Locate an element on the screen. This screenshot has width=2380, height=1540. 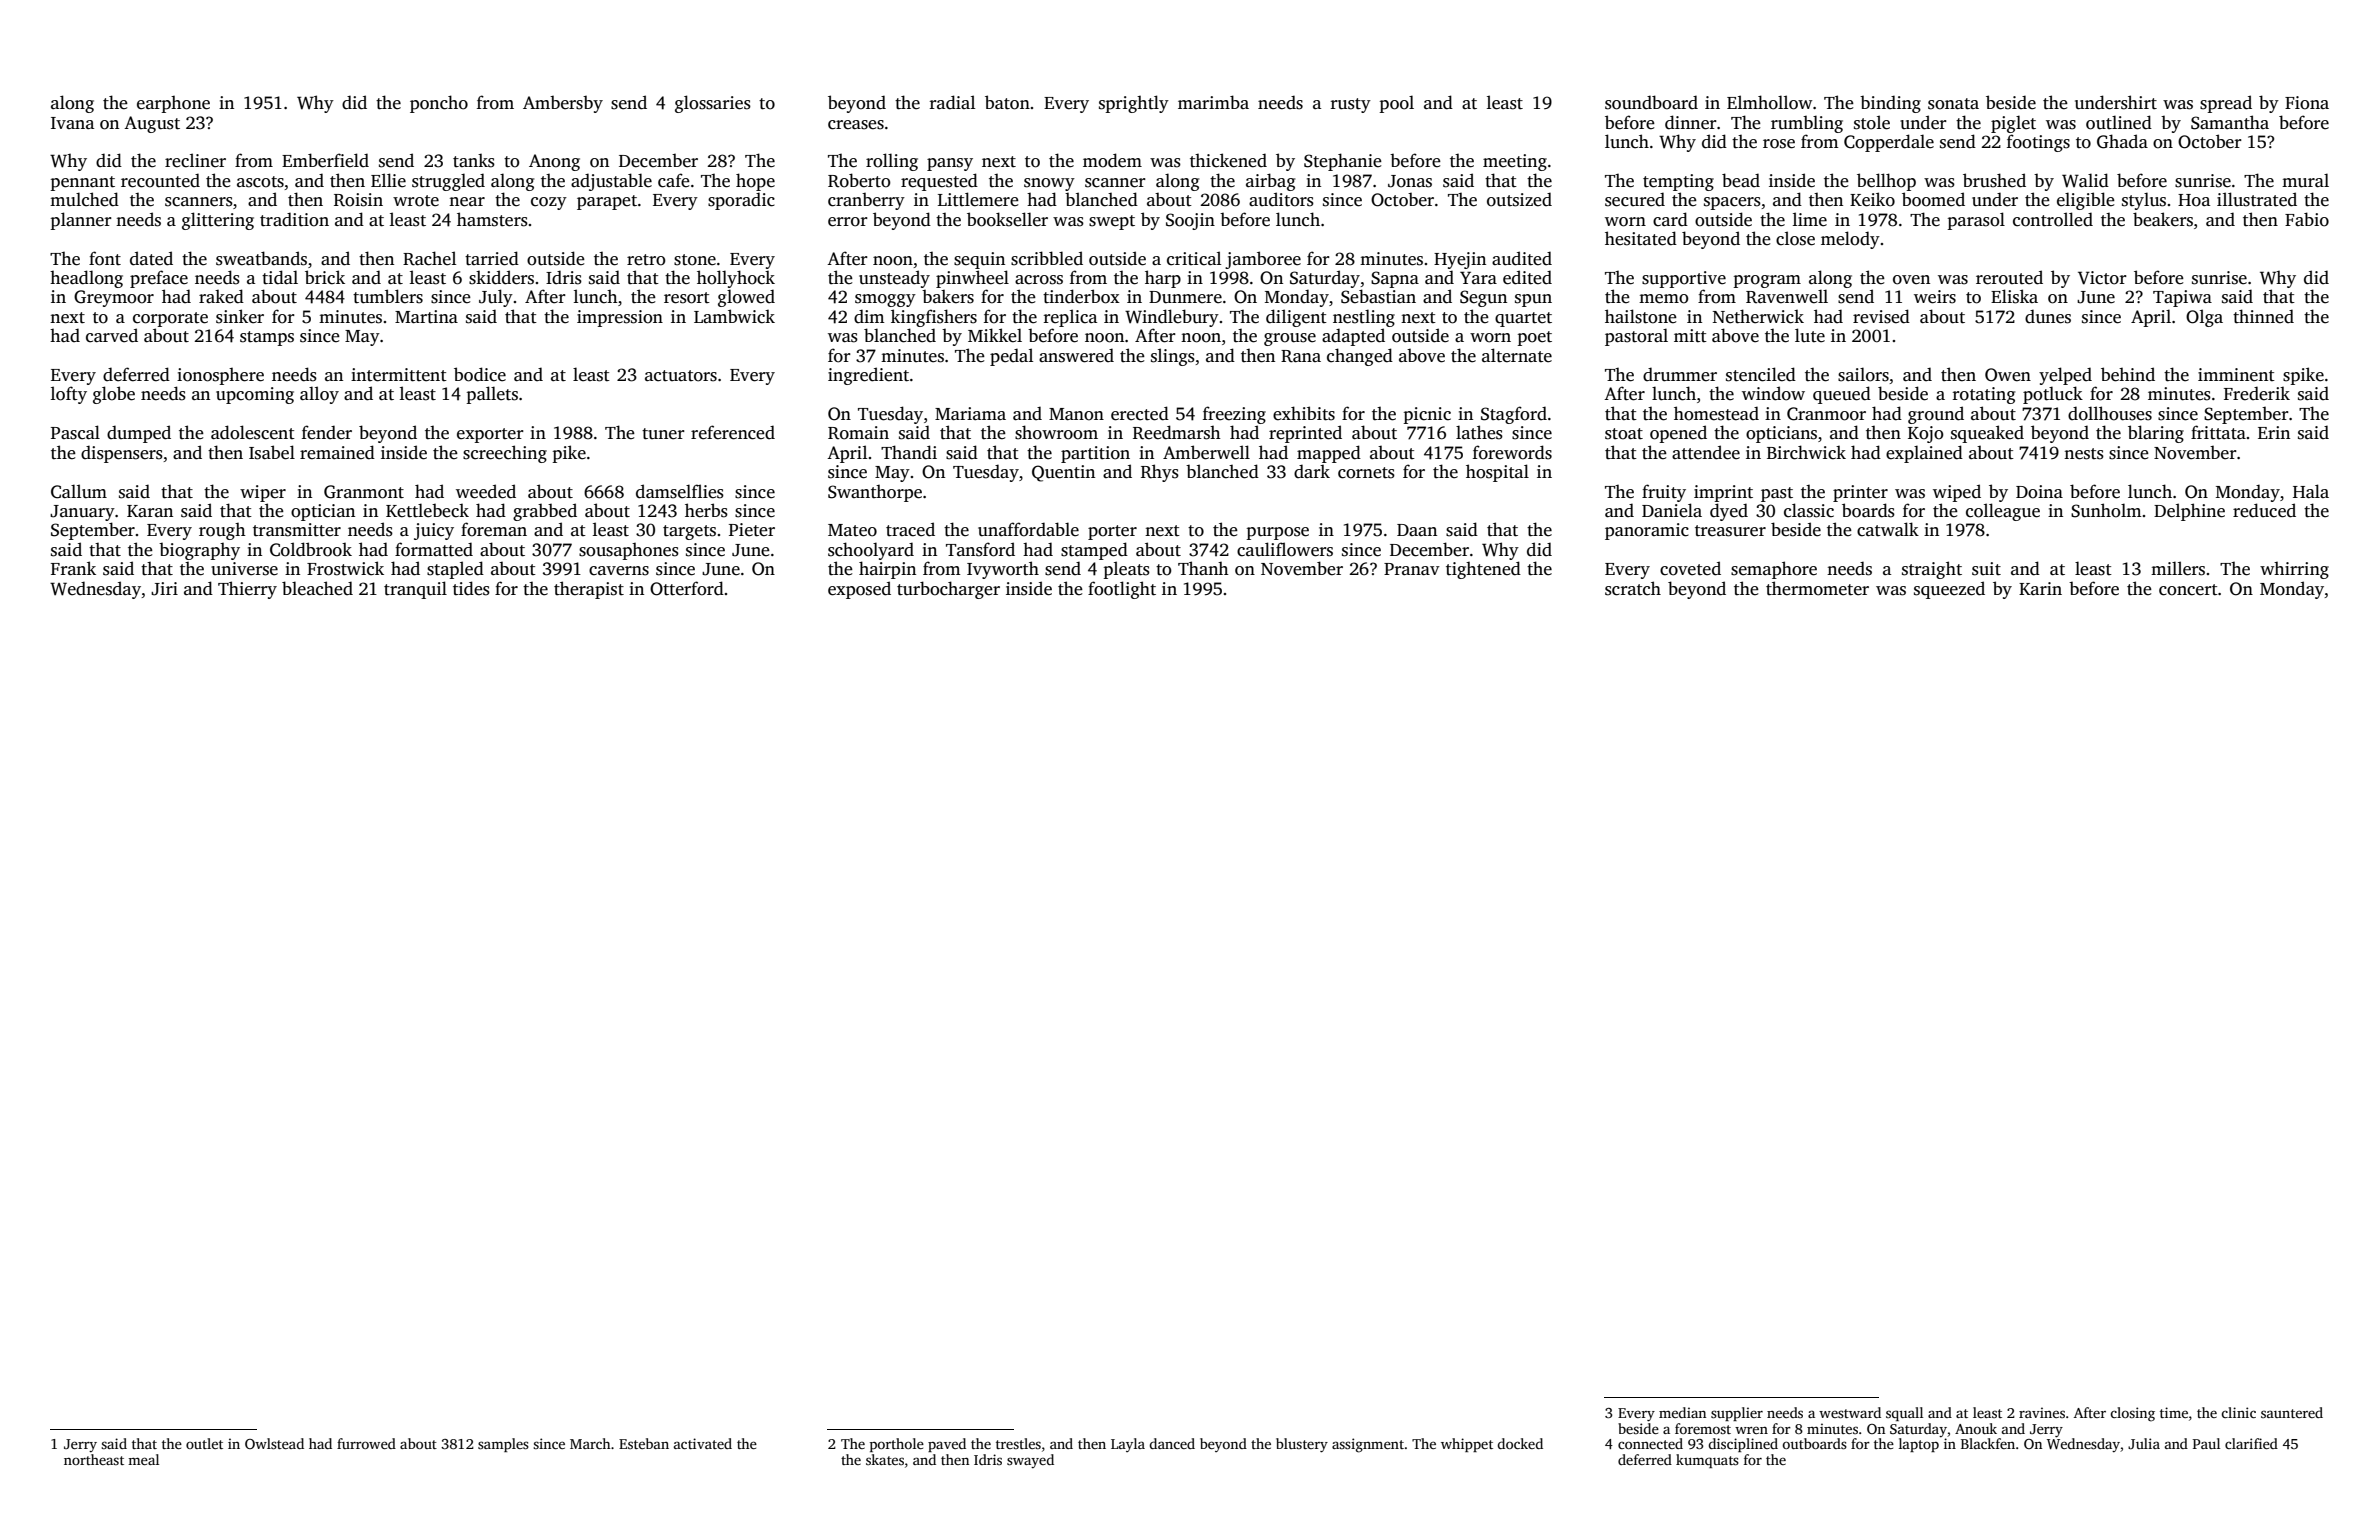
porthole is located at coordinates (897, 1445).
